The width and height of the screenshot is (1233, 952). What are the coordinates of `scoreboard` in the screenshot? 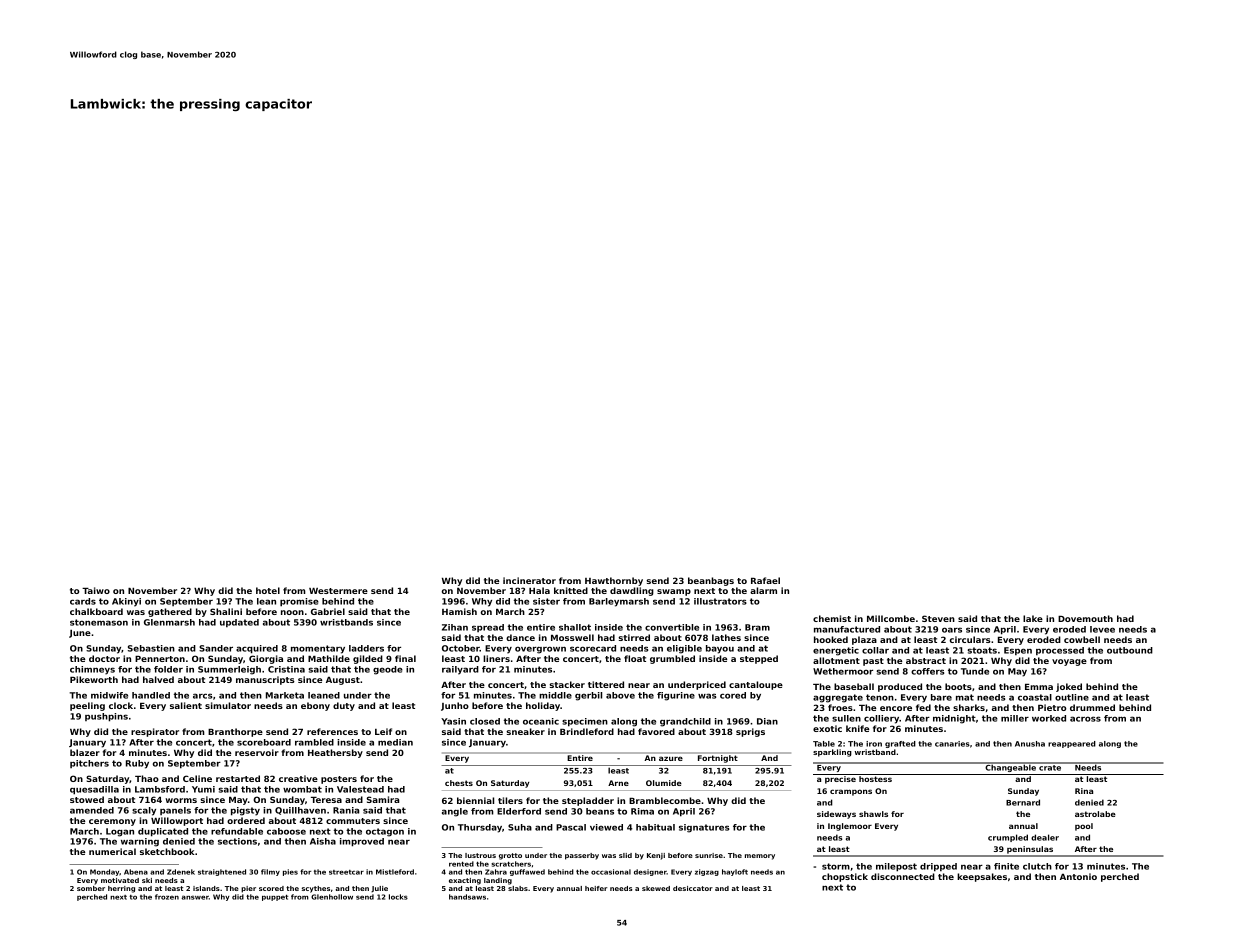 It's located at (264, 742).
